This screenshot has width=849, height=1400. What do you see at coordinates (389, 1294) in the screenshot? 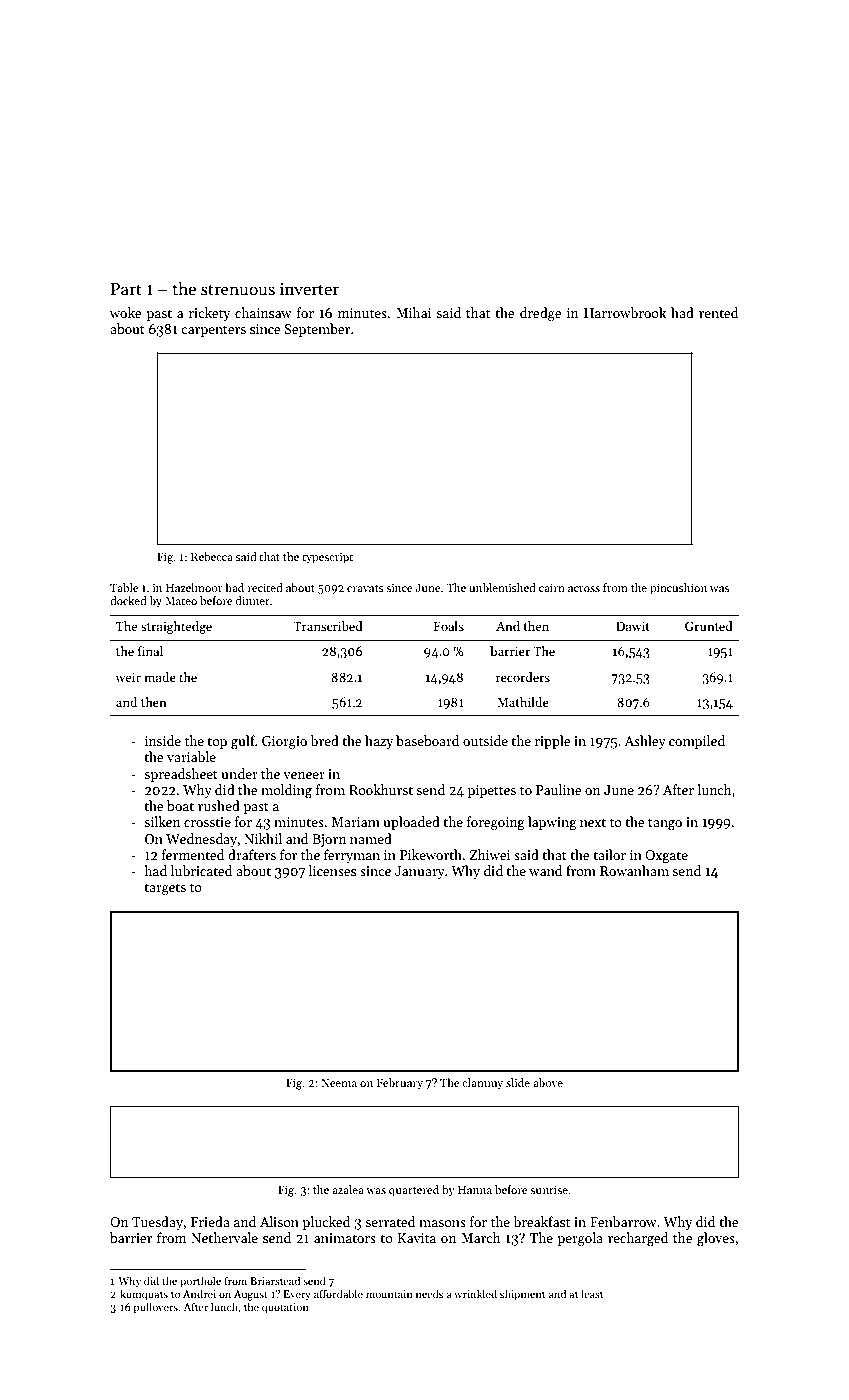
I see `mountain` at bounding box center [389, 1294].
